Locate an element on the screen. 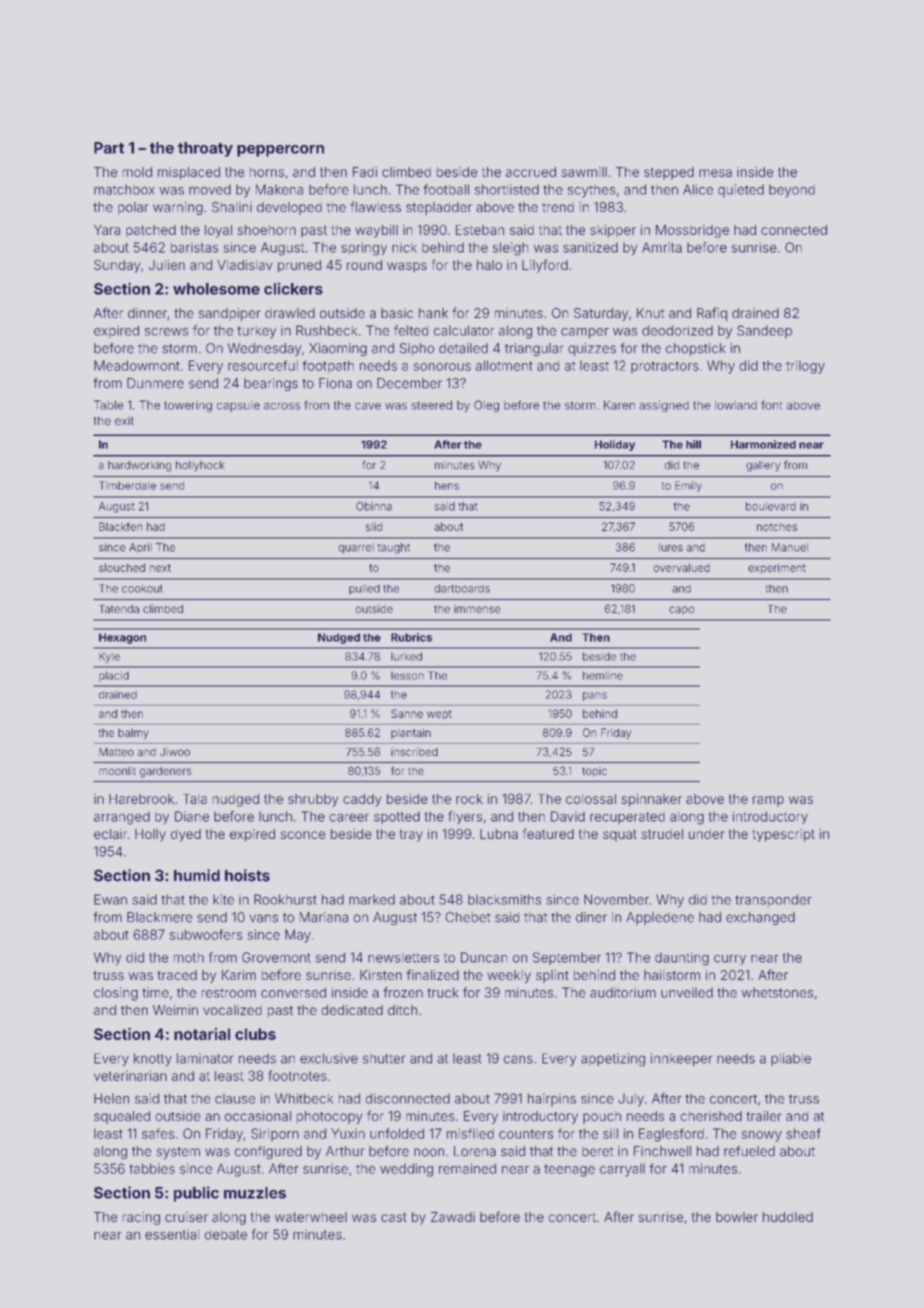 This screenshot has width=924, height=1308. moonlit is located at coordinates (117, 770).
